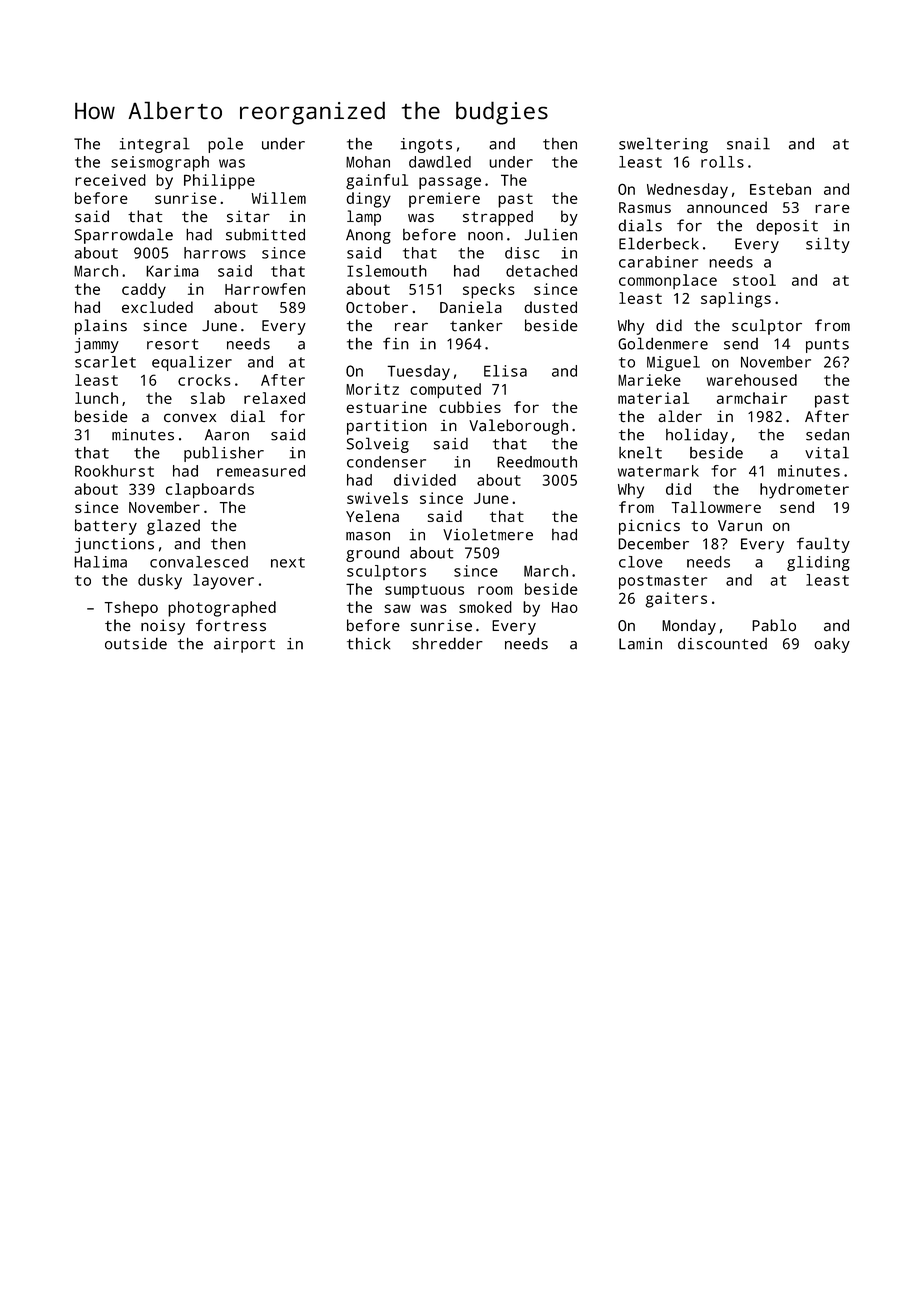  Describe the element at coordinates (748, 143) in the document. I see `snail` at that location.
